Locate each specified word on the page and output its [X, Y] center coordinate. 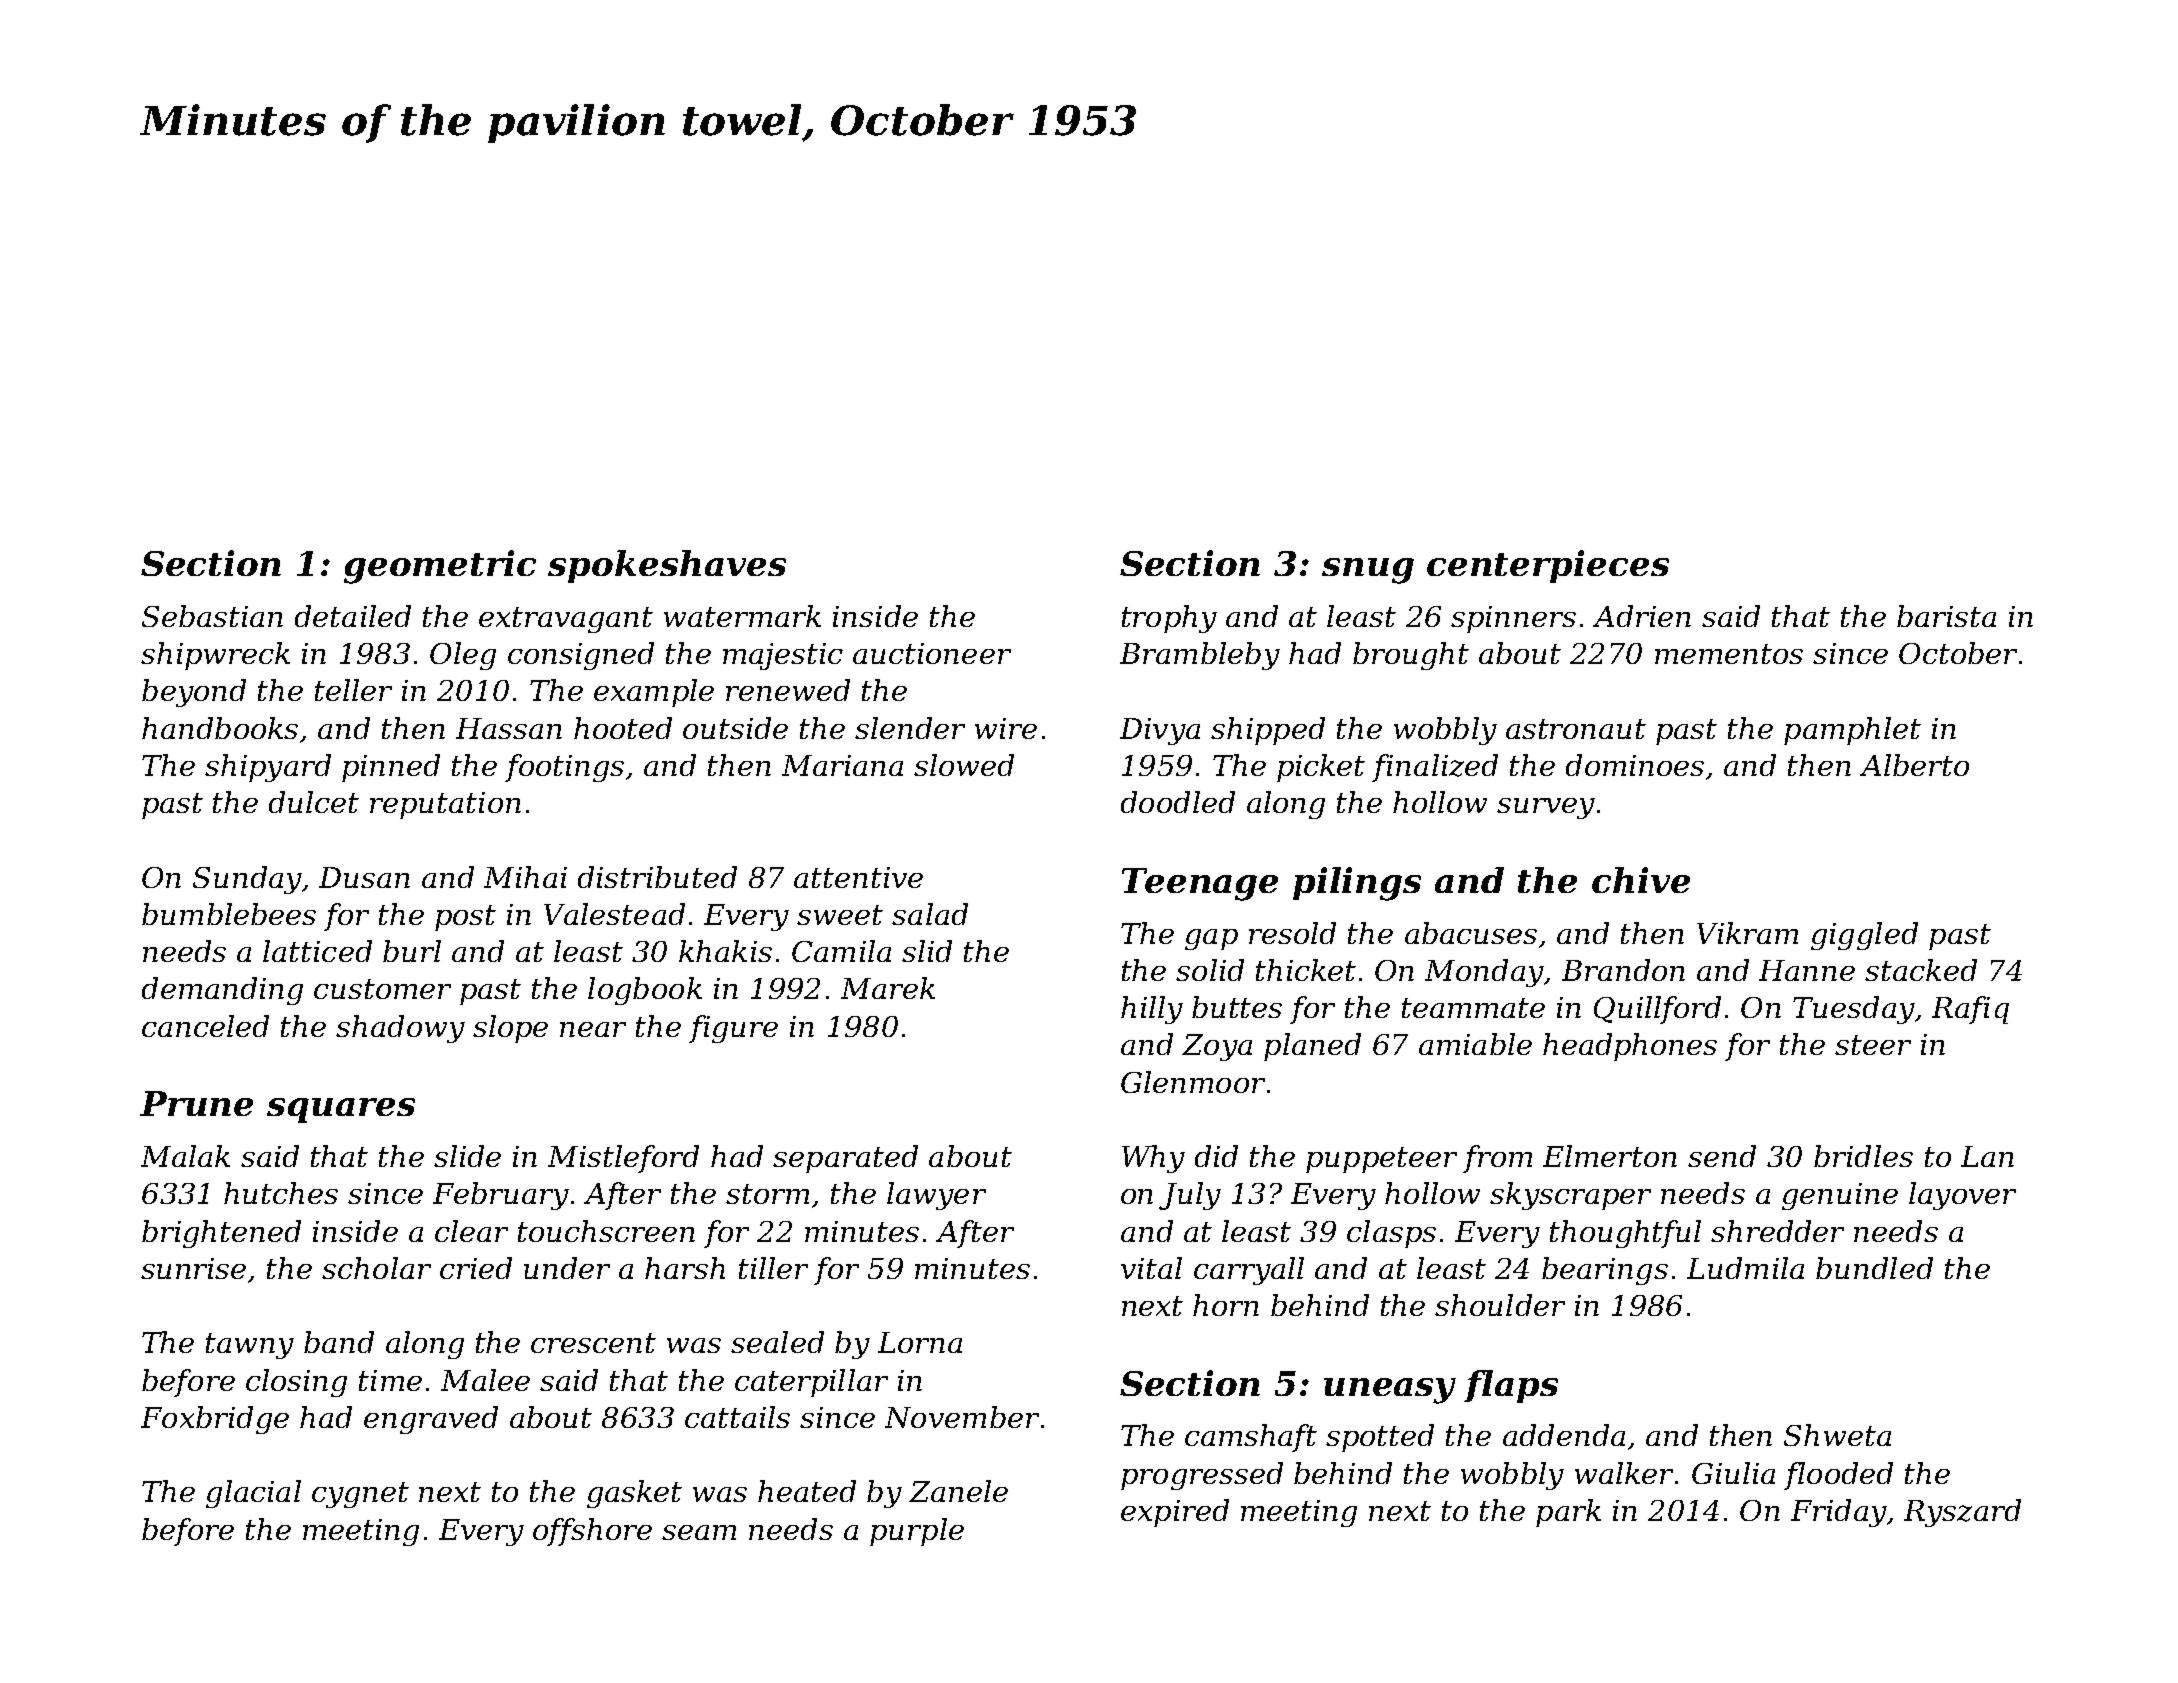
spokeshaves [667, 566]
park [1568, 1513]
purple [917, 1532]
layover [1962, 1196]
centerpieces [1548, 566]
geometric [440, 567]
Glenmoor [1193, 1082]
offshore [592, 1532]
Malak [185, 1156]
